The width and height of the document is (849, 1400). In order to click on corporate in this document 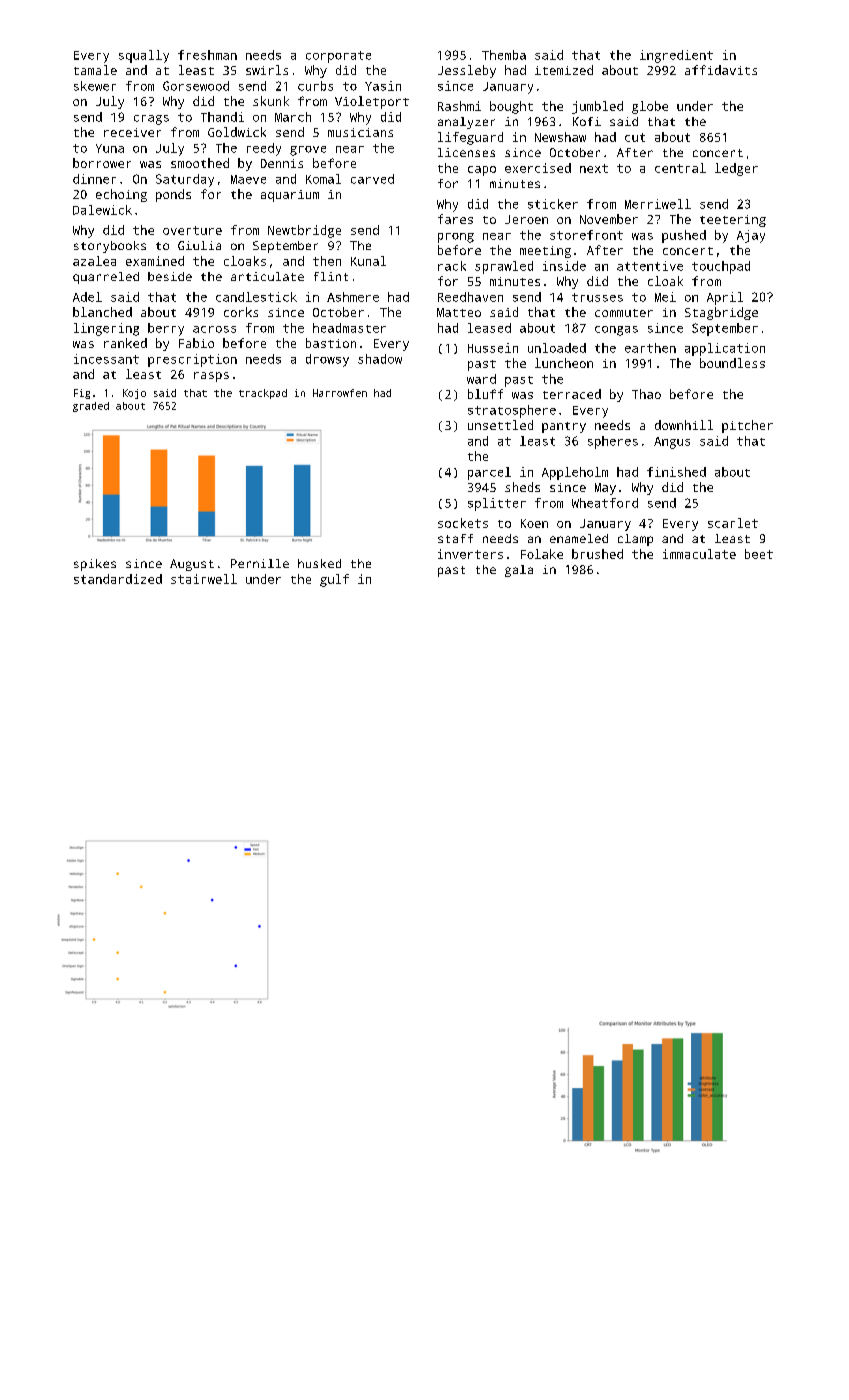, I will do `click(338, 57)`.
